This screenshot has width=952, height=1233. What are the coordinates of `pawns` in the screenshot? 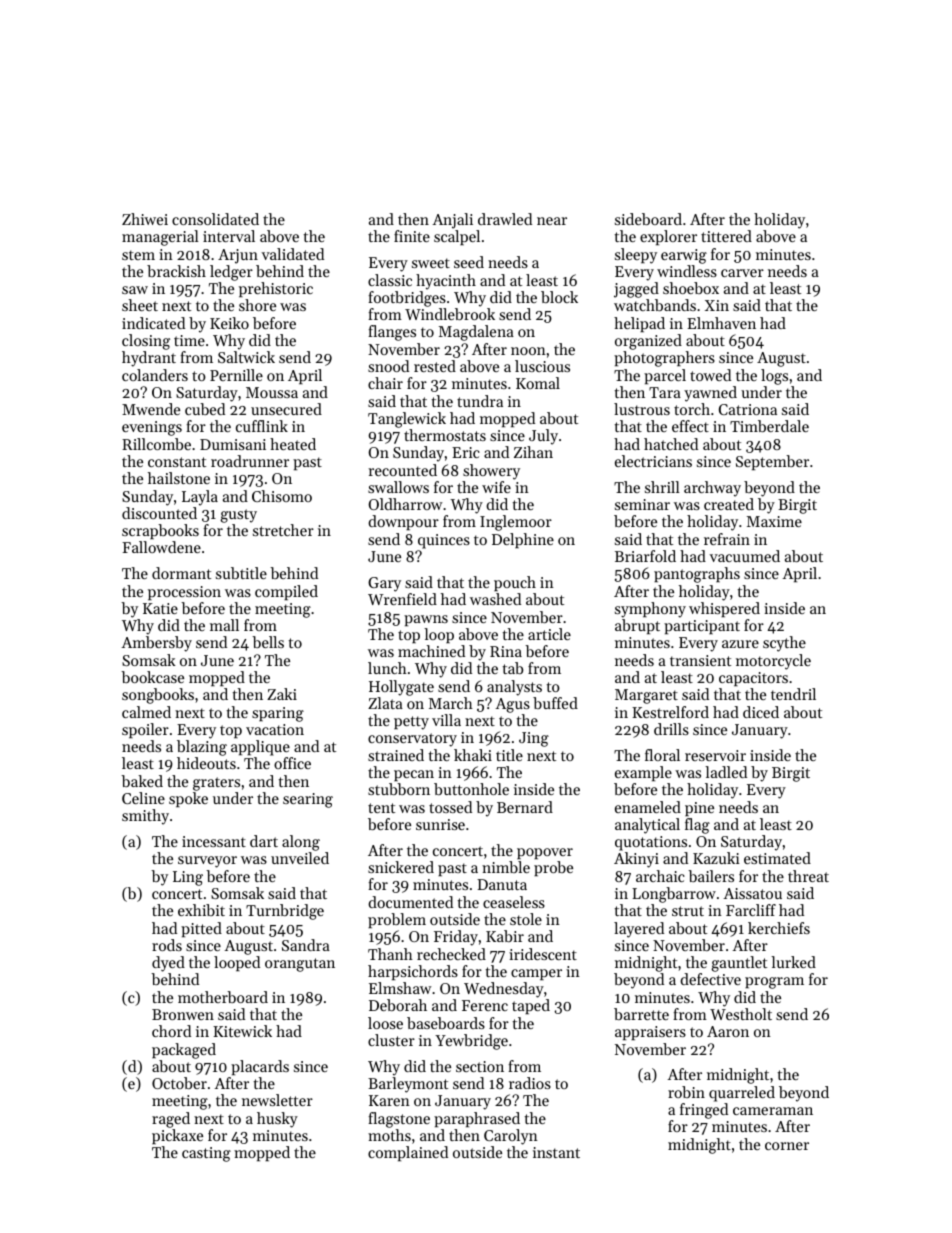 It's located at (426, 620).
